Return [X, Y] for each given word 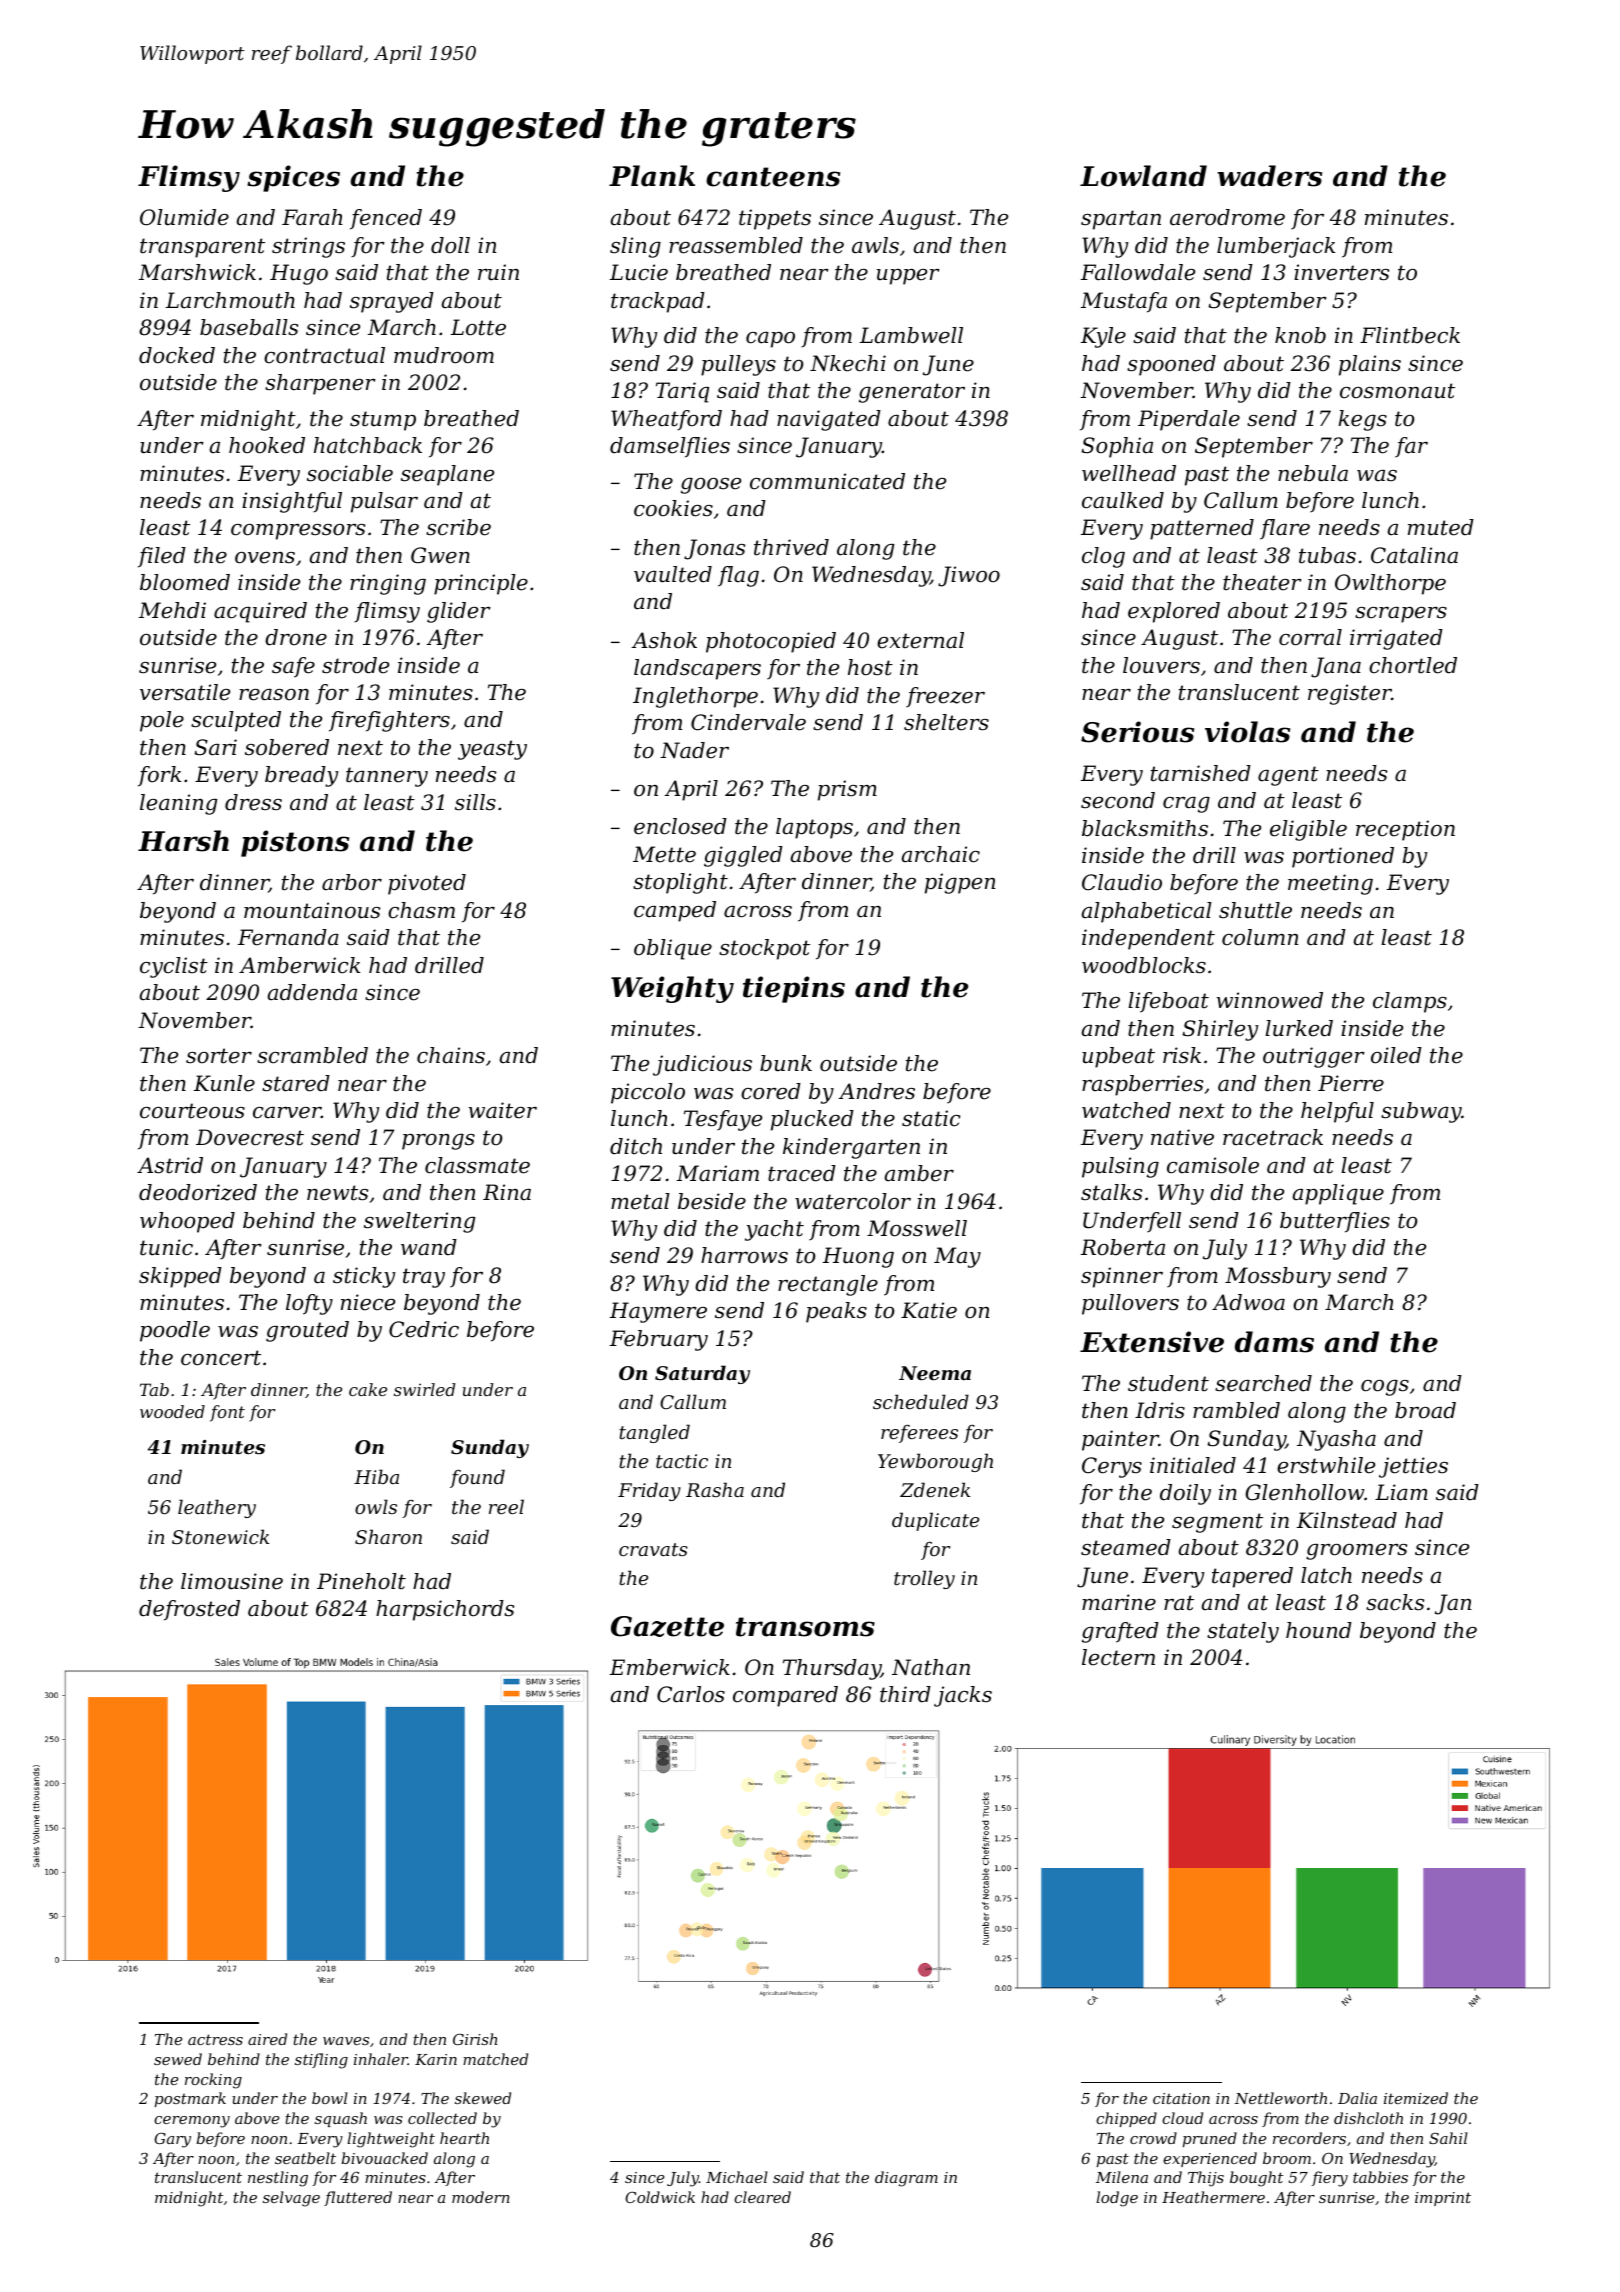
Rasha [715, 1489]
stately [1243, 1632]
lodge [1117, 2199]
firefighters [389, 721]
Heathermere [1213, 2197]
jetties [1413, 1467]
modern [481, 2197]
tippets [775, 219]
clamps [1410, 1002]
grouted [307, 1331]
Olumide [184, 217]
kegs [1362, 420]
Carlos [691, 1694]
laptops [814, 828]
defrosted [189, 1610]
